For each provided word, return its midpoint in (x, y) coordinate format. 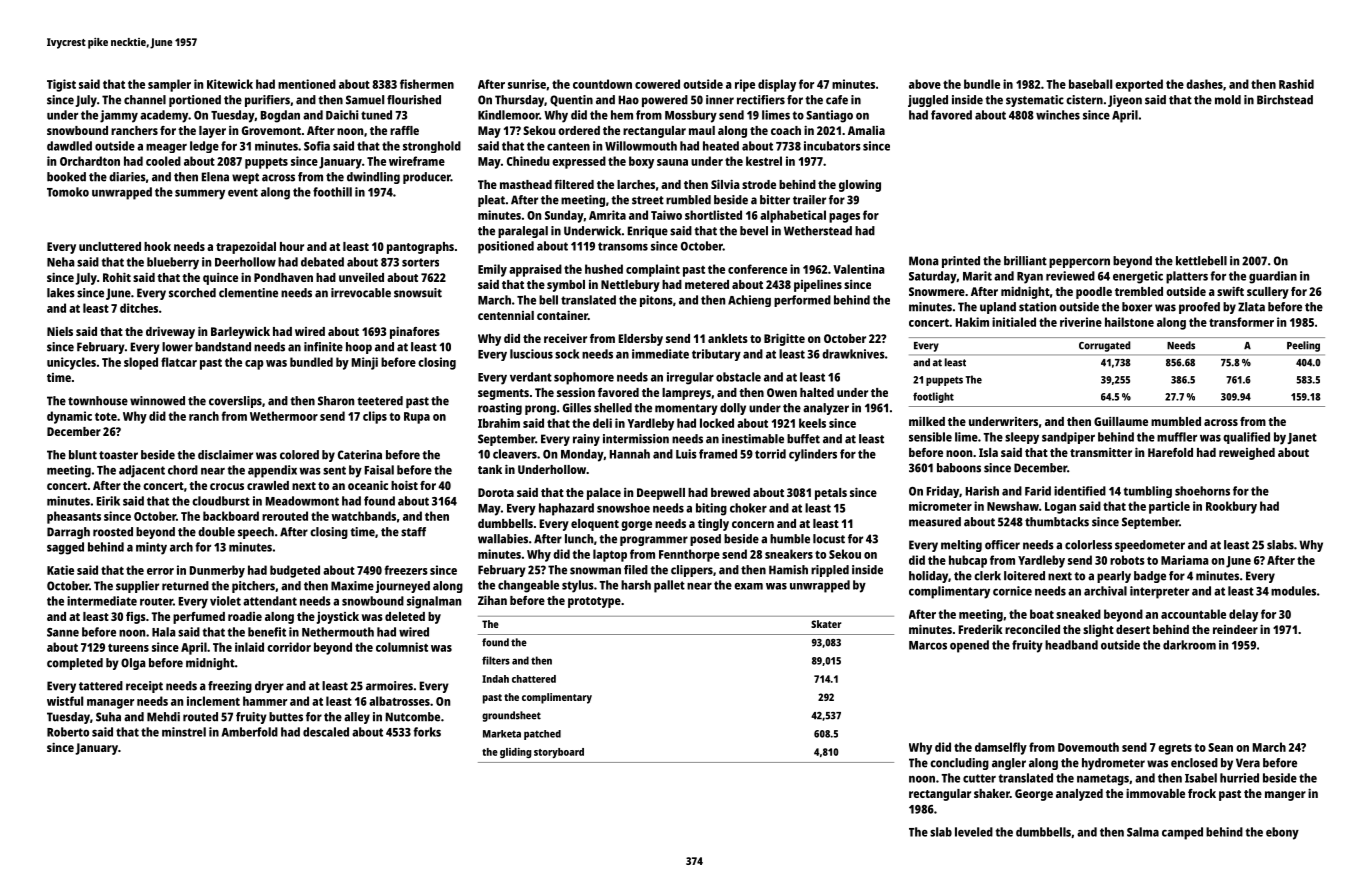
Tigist (61, 85)
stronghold (432, 147)
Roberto (68, 732)
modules (1293, 591)
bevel (754, 231)
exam (748, 586)
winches (1058, 115)
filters (496, 660)
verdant (531, 377)
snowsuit (418, 293)
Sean (1220, 747)
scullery (1268, 293)
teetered (380, 401)
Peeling (1303, 346)
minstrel (184, 732)
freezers (406, 570)
